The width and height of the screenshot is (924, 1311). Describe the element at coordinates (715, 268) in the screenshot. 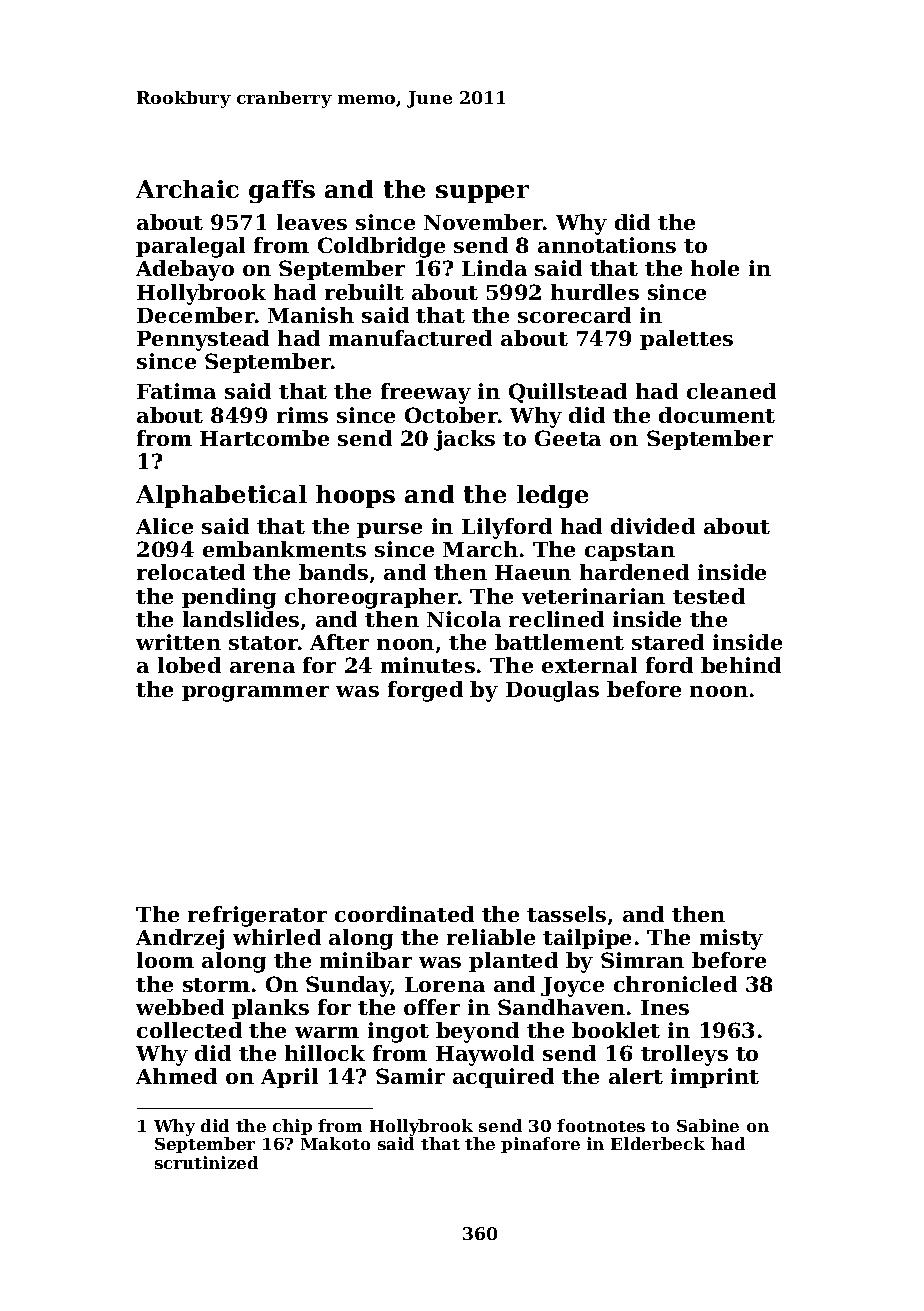

I see `hole` at that location.
